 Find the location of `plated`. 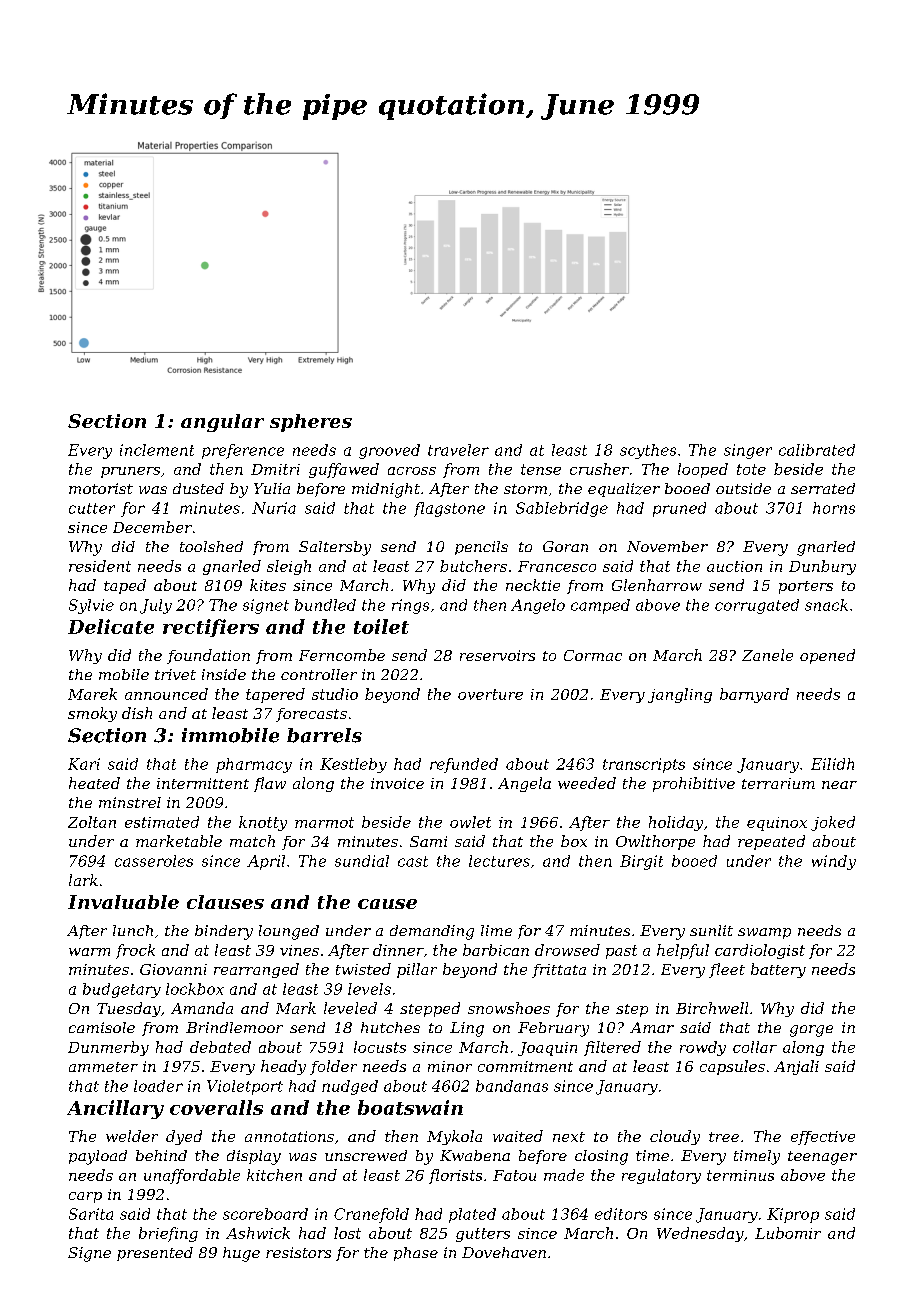

plated is located at coordinates (472, 1215).
